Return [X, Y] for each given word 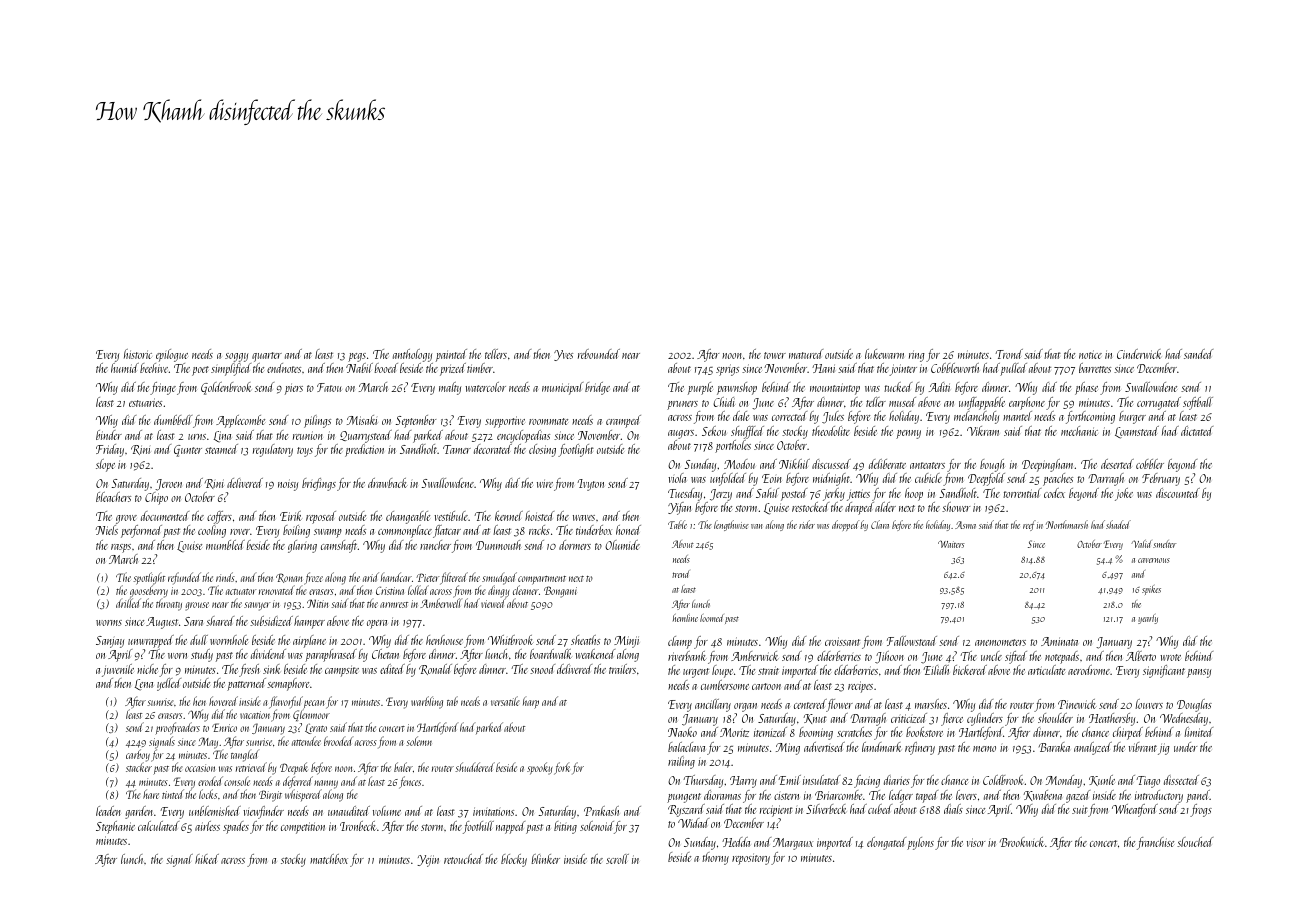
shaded [1118, 524]
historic [138, 354]
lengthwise [731, 525]
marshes [931, 704]
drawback [388, 483]
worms [109, 623]
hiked [207, 859]
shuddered [475, 767]
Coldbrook [1003, 780]
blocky [514, 860]
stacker [139, 767]
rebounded [599, 354]
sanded [1198, 354]
